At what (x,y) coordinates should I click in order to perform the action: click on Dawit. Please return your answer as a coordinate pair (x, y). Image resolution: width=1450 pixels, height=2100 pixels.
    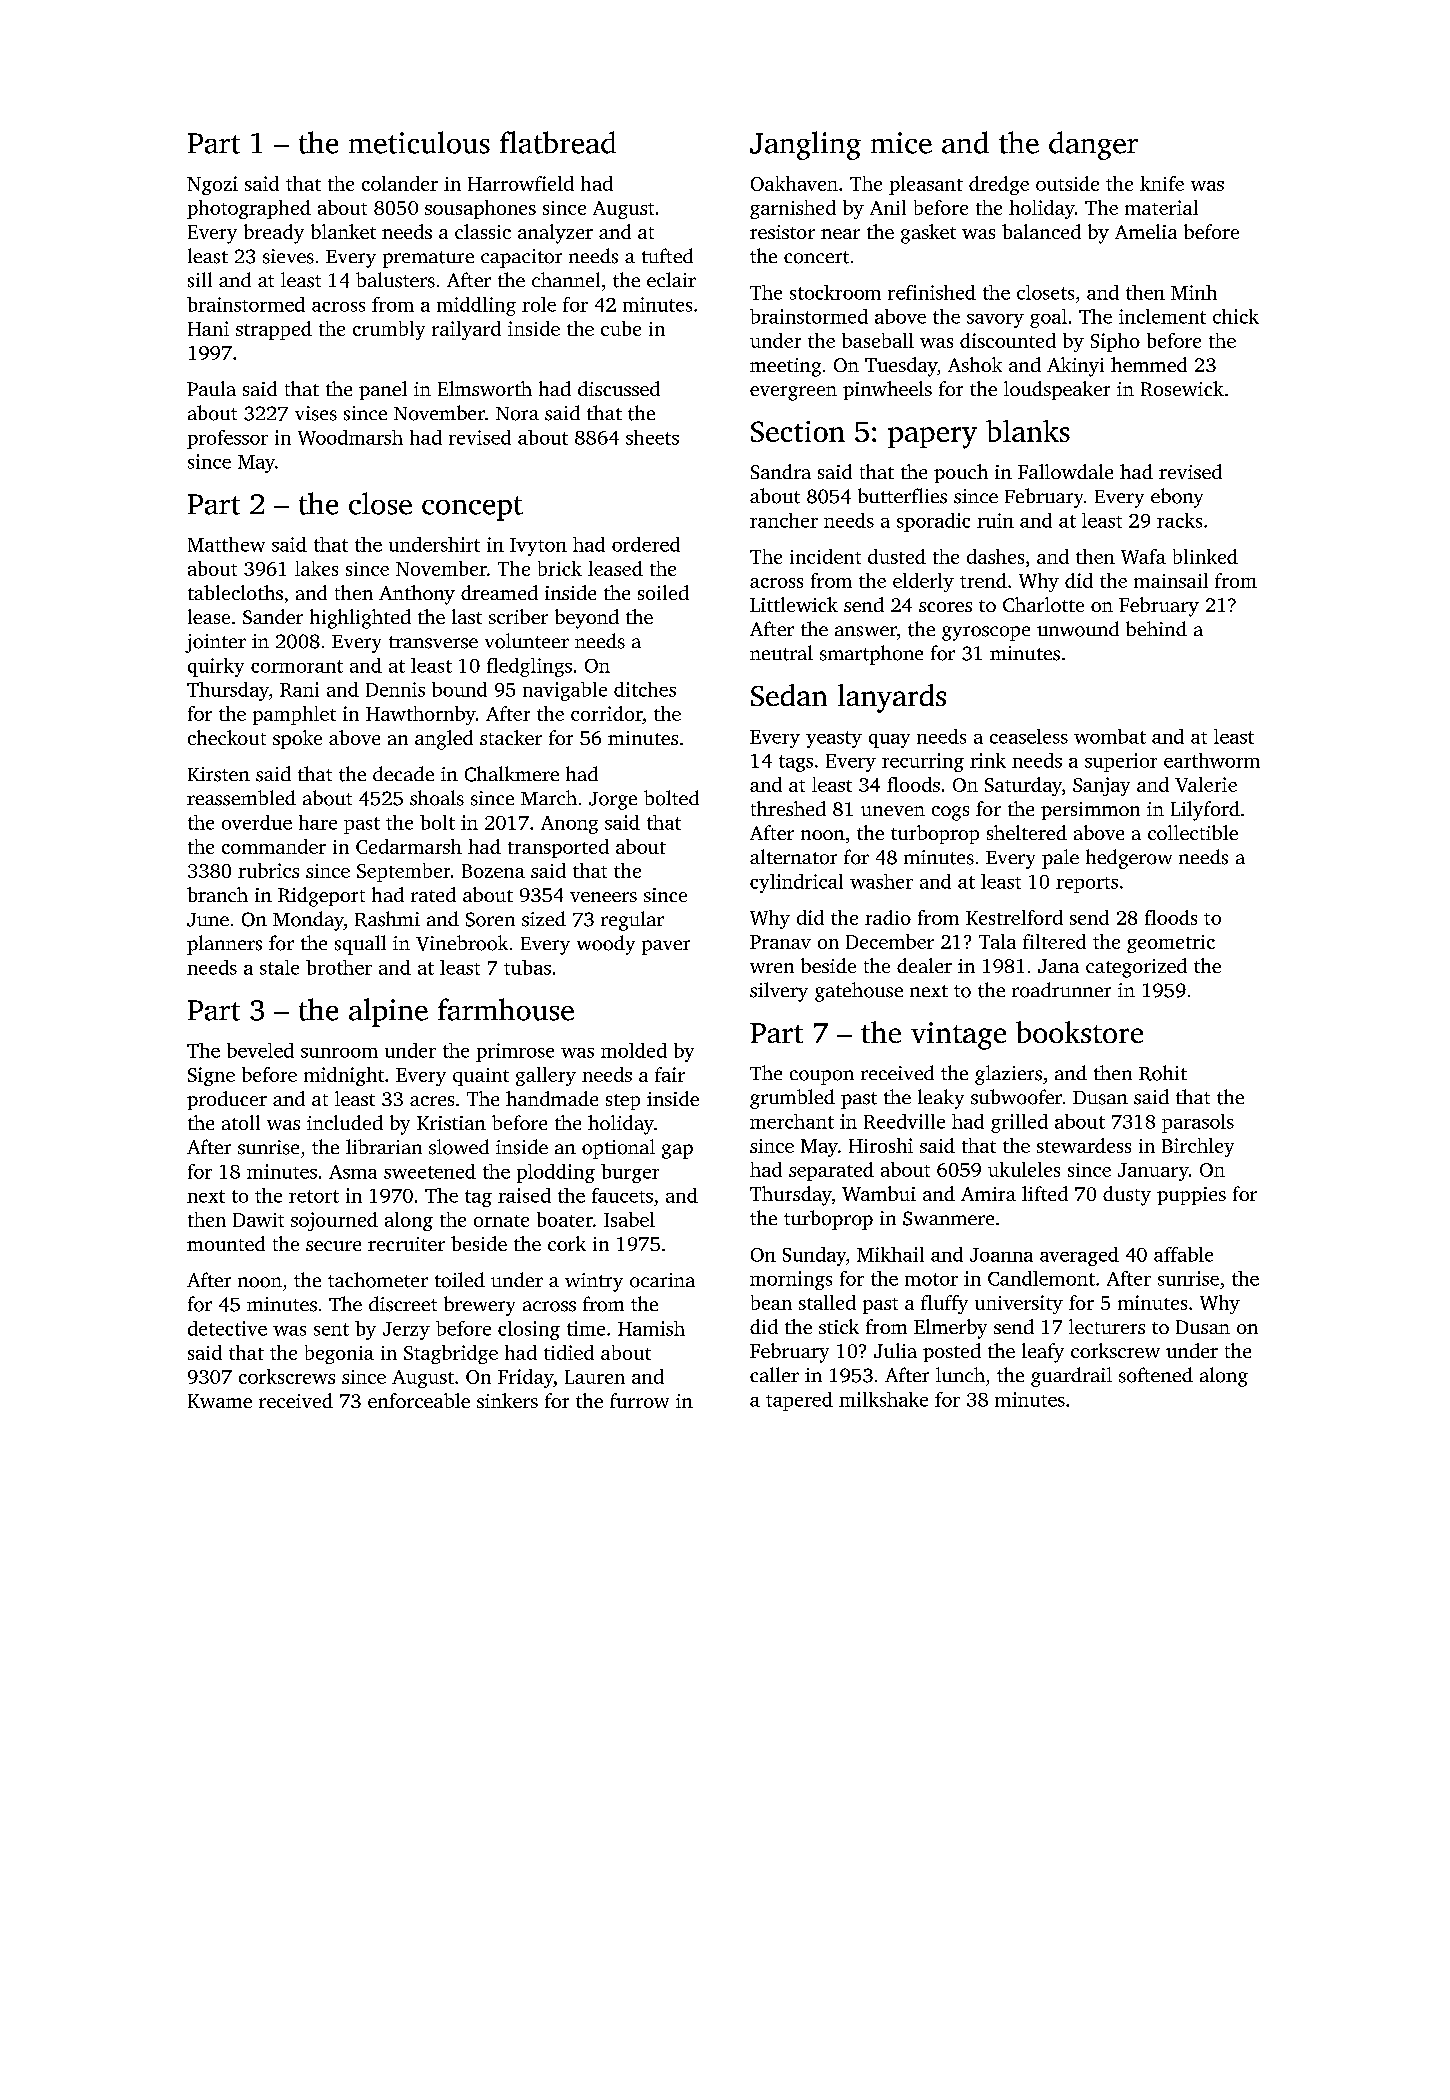
    Looking at the image, I should click on (258, 1220).
